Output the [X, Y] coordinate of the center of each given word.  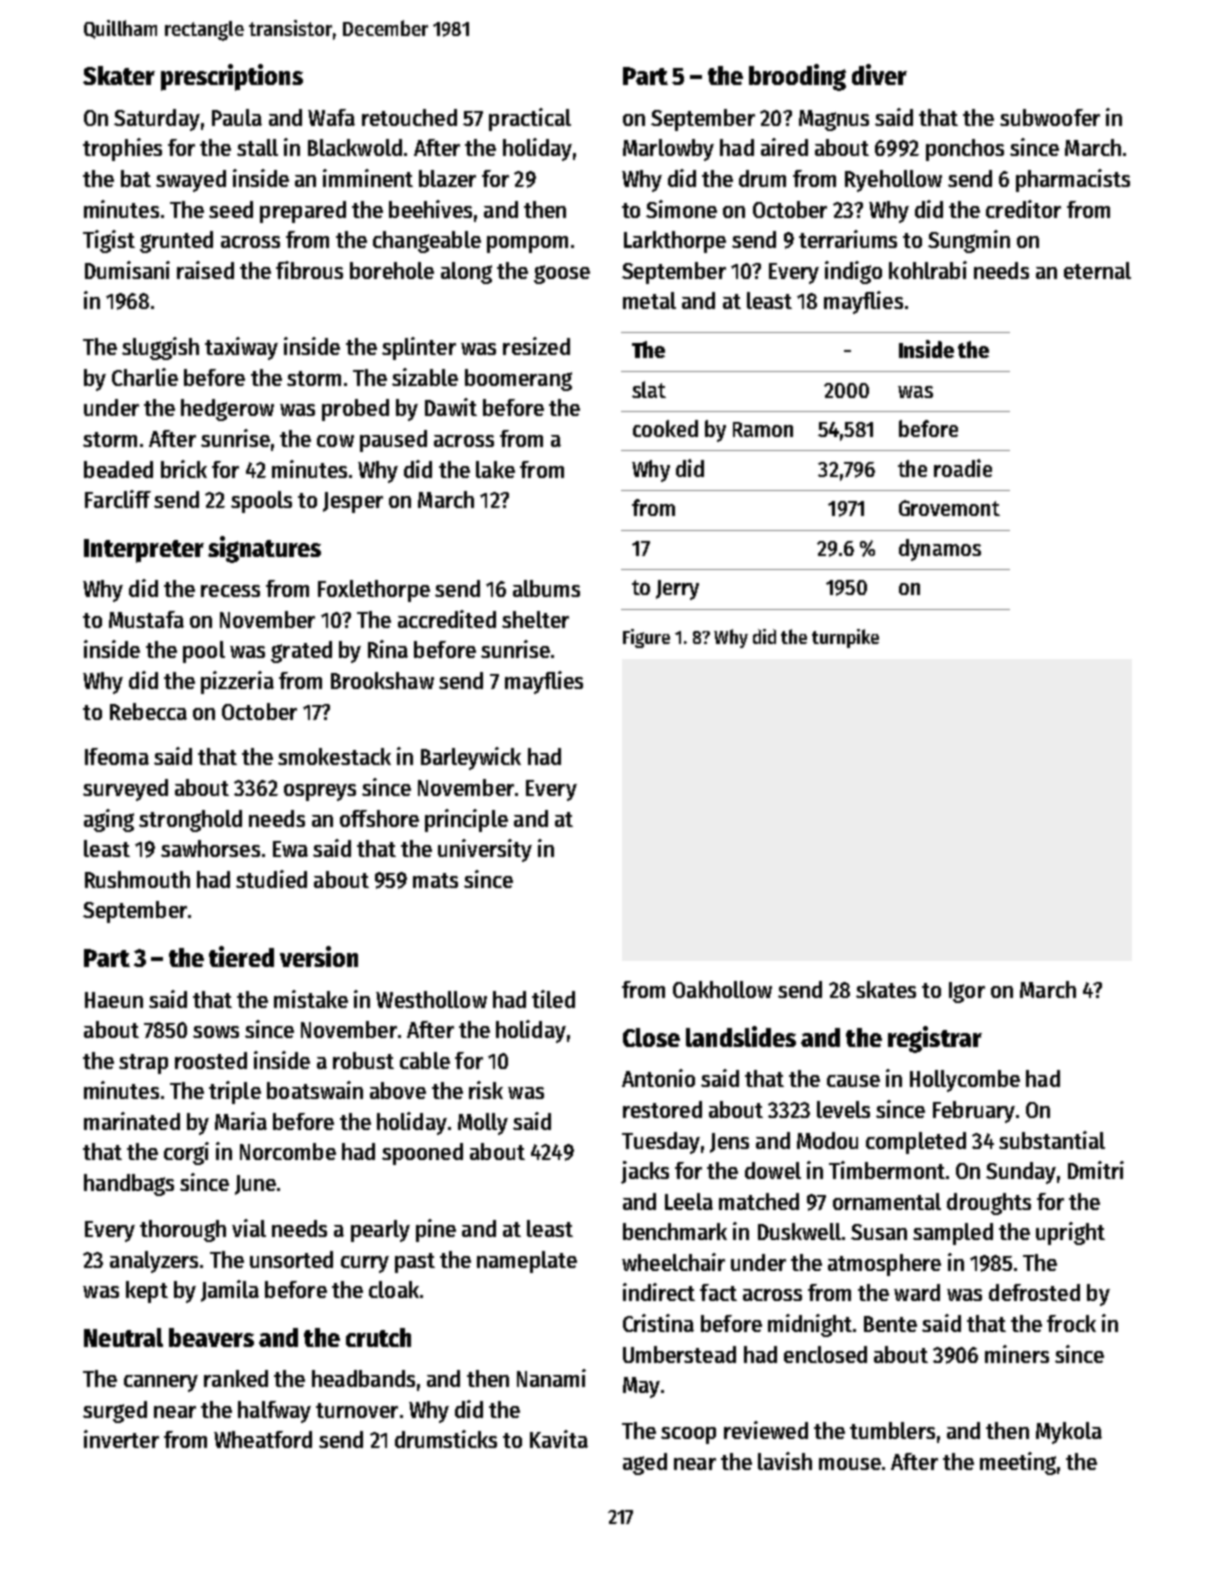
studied [271, 879]
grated [301, 652]
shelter [535, 619]
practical [530, 119]
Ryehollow [893, 181]
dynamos [940, 550]
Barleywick [471, 758]
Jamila [230, 1291]
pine [436, 1230]
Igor [967, 992]
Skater [119, 75]
